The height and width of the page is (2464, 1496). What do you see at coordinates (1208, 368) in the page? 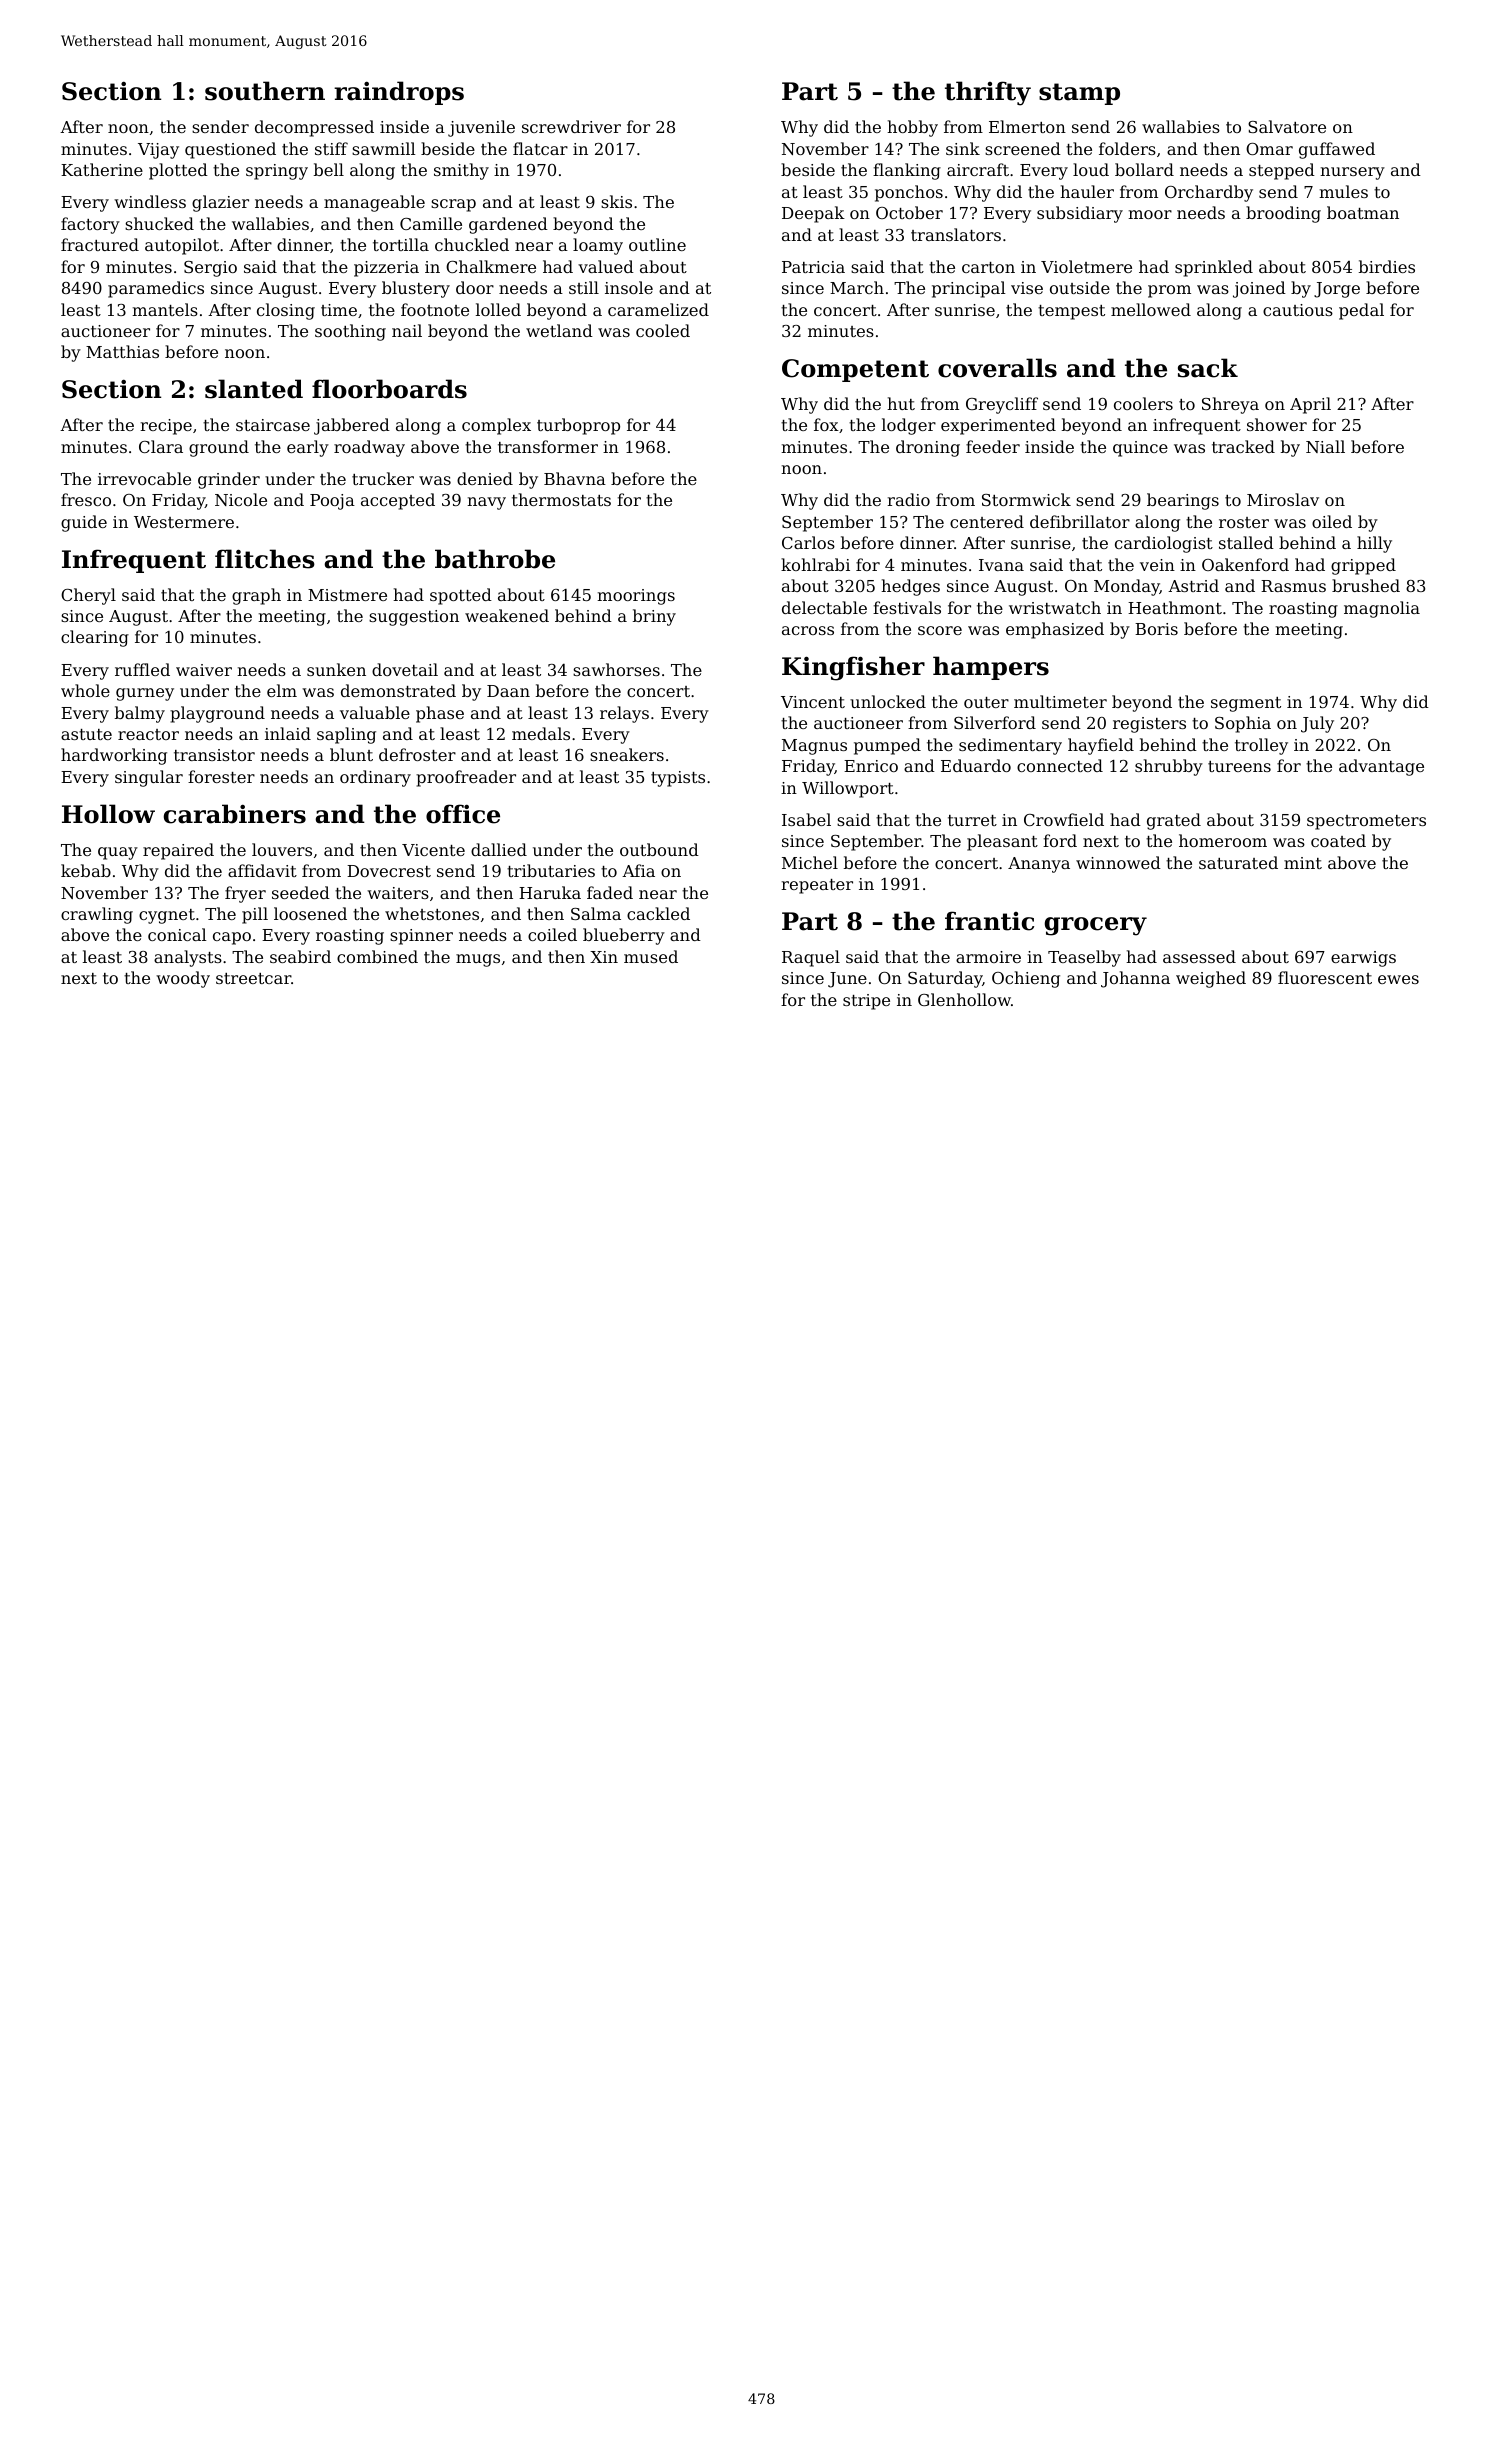
I see `sack` at bounding box center [1208, 368].
